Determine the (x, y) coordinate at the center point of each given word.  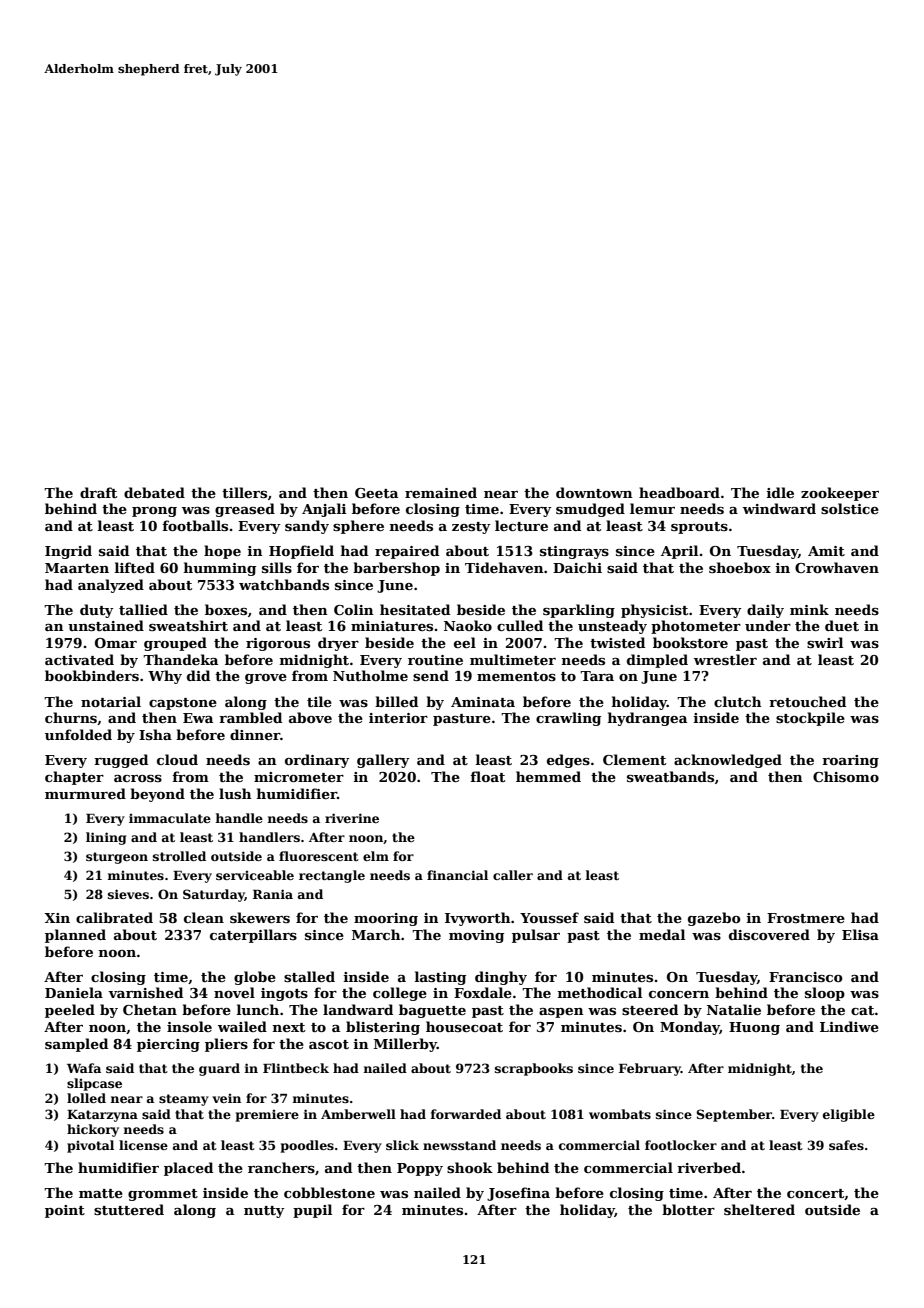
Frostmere (806, 918)
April (679, 552)
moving (476, 936)
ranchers (281, 1167)
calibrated (114, 917)
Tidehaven (504, 567)
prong (154, 512)
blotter (688, 1209)
